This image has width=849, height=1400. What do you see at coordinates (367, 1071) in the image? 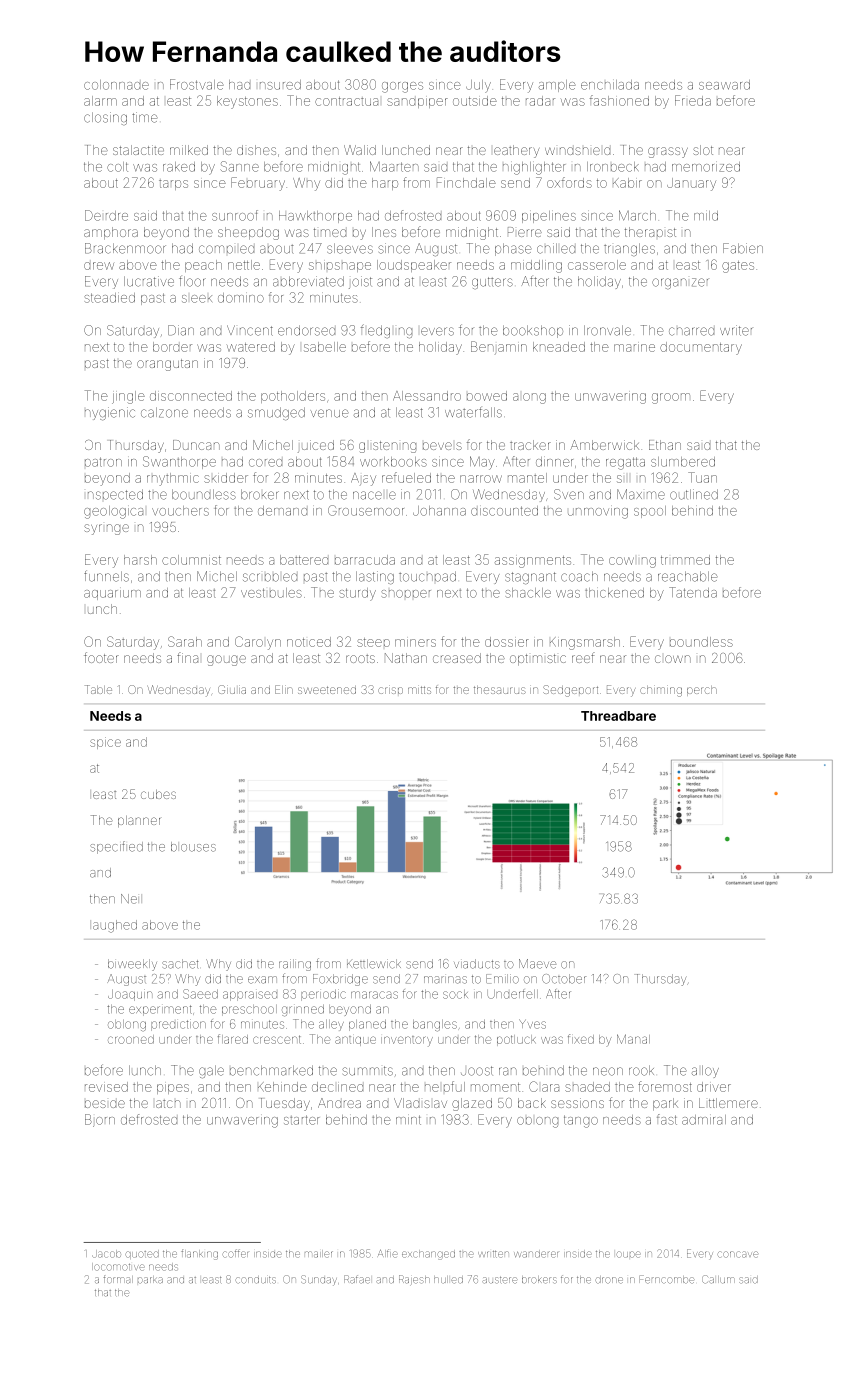
I see `summits` at bounding box center [367, 1071].
